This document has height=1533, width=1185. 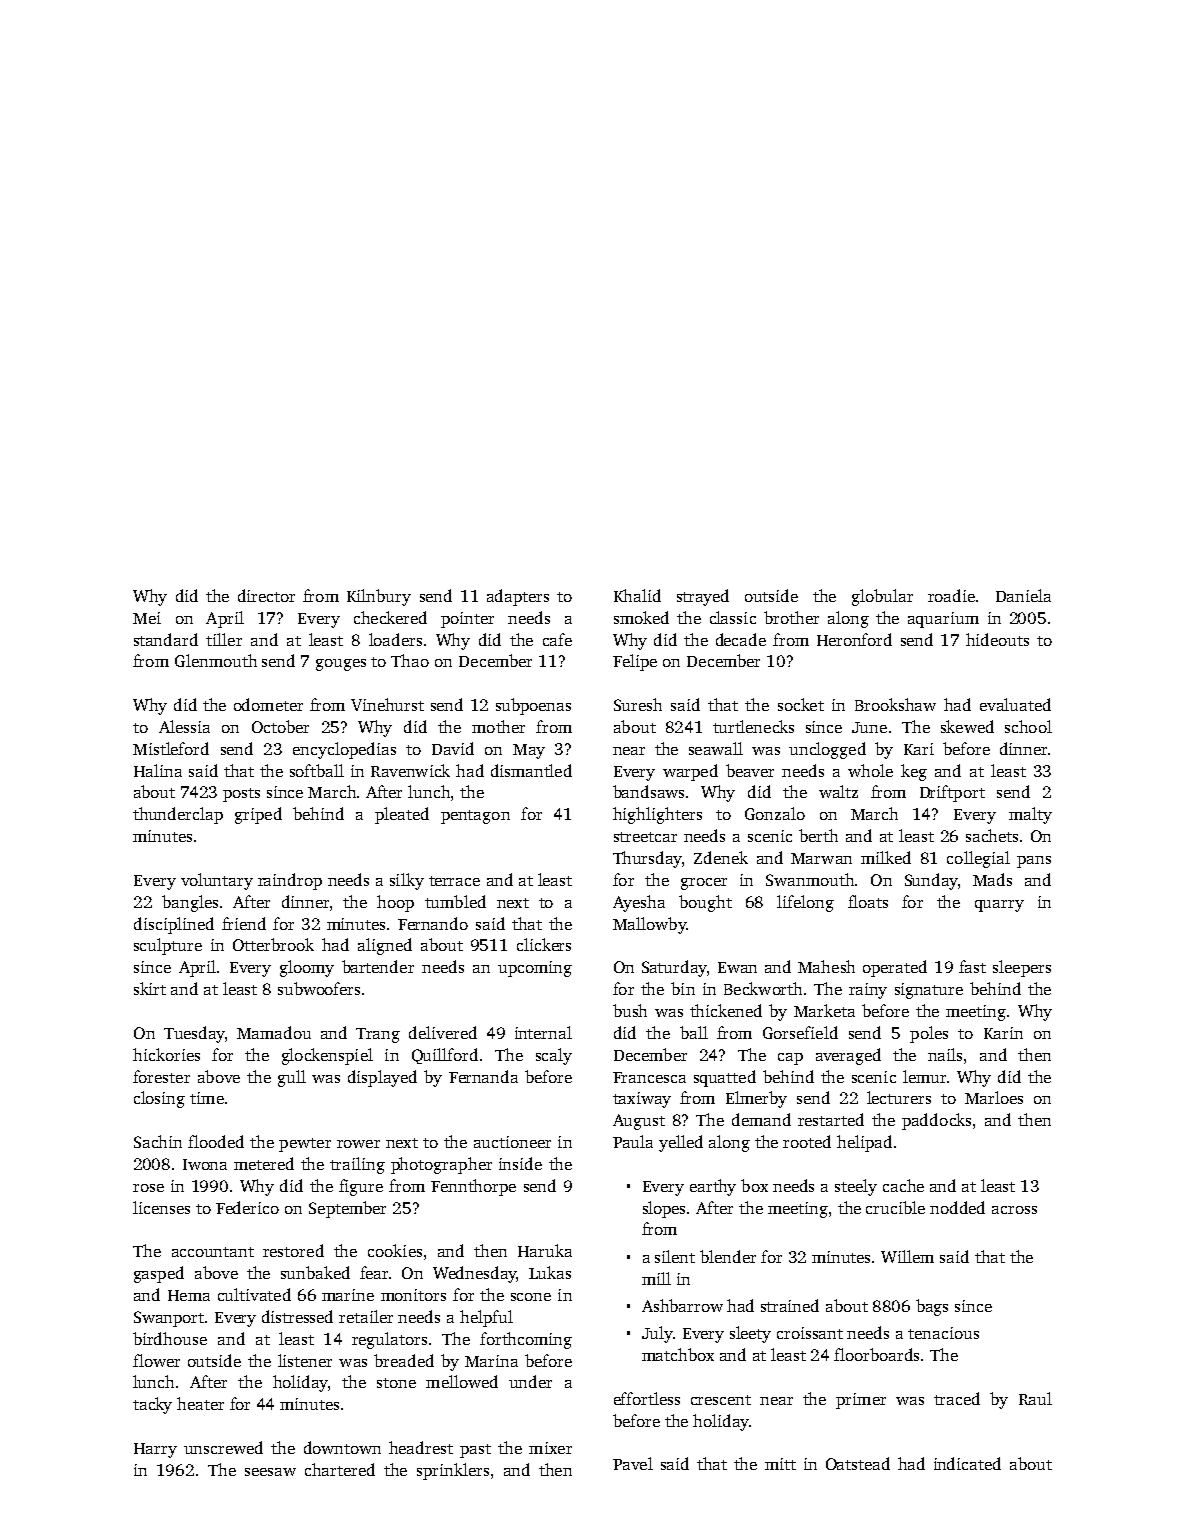 What do you see at coordinates (681, 1143) in the document?
I see `yelled` at bounding box center [681, 1143].
